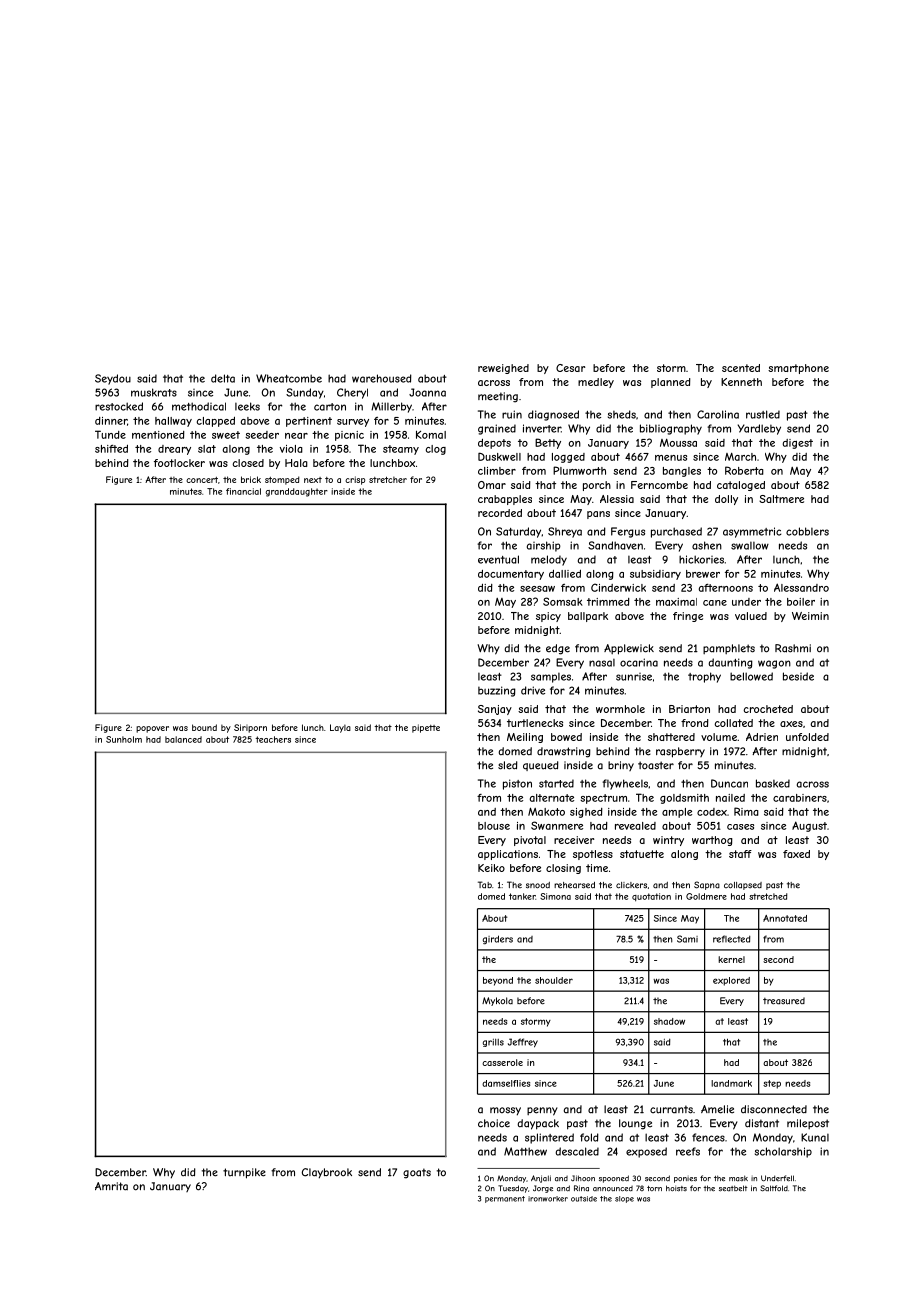 The image size is (924, 1308). Describe the element at coordinates (340, 728) in the page. I see `Layla` at that location.
